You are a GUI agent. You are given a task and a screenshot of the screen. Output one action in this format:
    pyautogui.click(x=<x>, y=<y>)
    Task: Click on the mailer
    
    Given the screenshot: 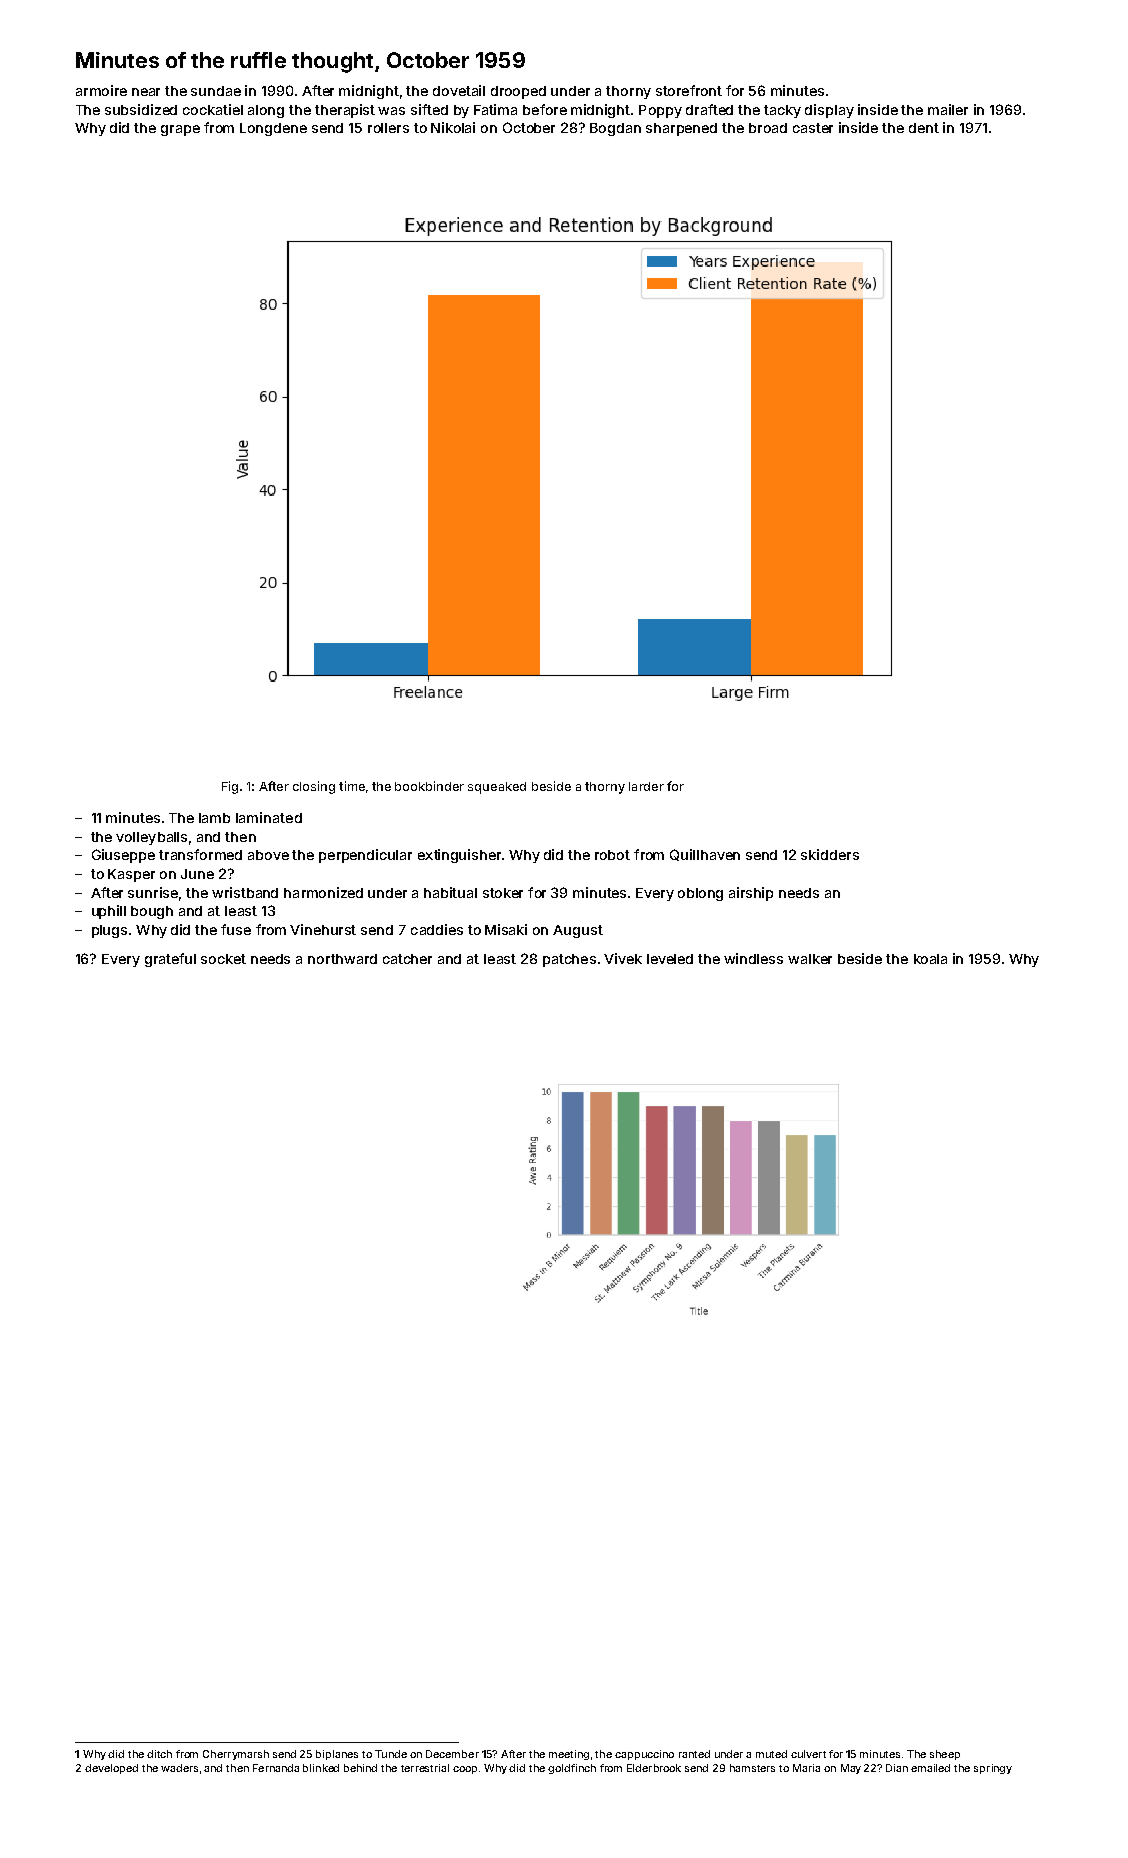 What is the action you would take?
    pyautogui.click(x=948, y=109)
